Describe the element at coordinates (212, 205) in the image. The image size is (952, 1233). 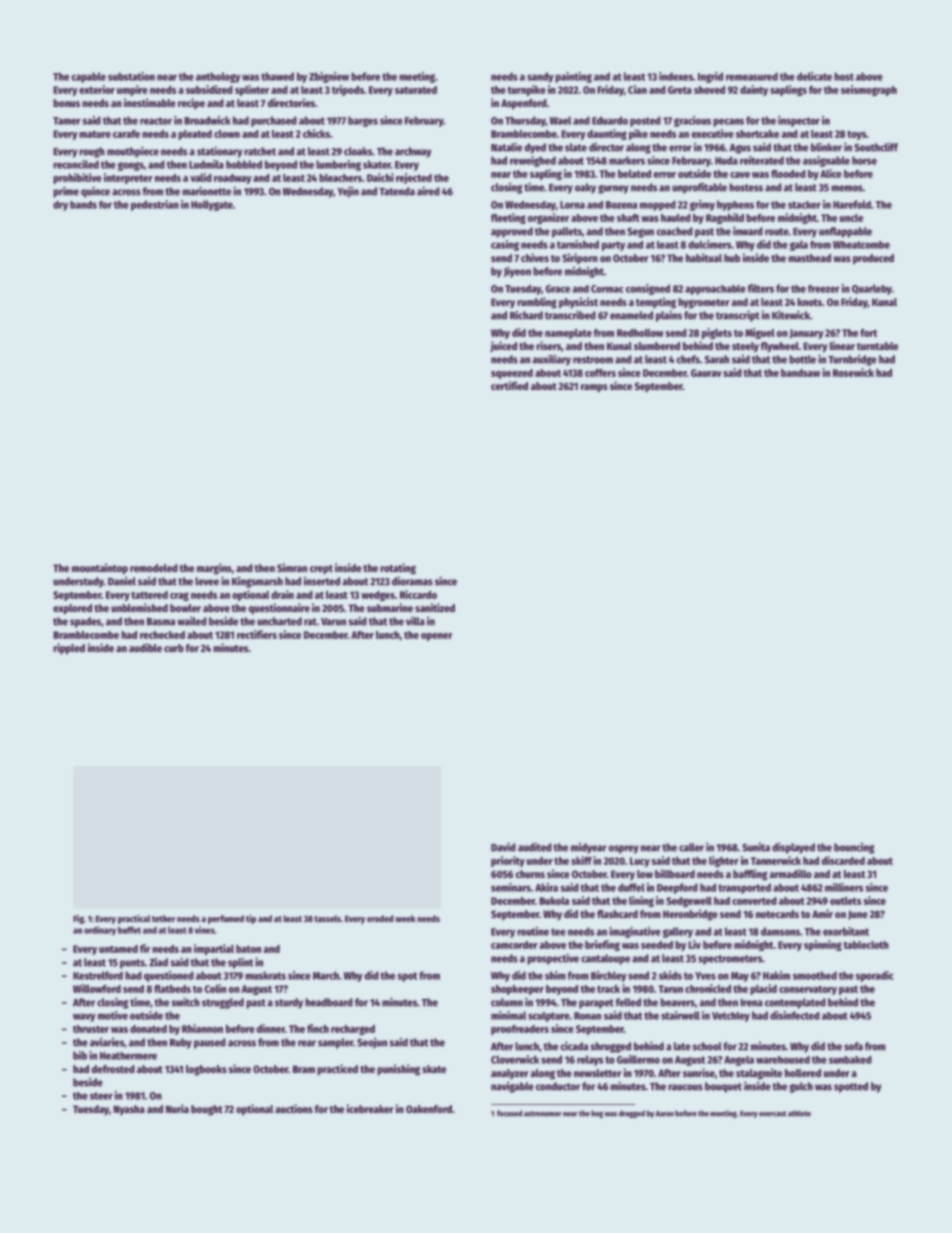
I see `Hollygate` at that location.
